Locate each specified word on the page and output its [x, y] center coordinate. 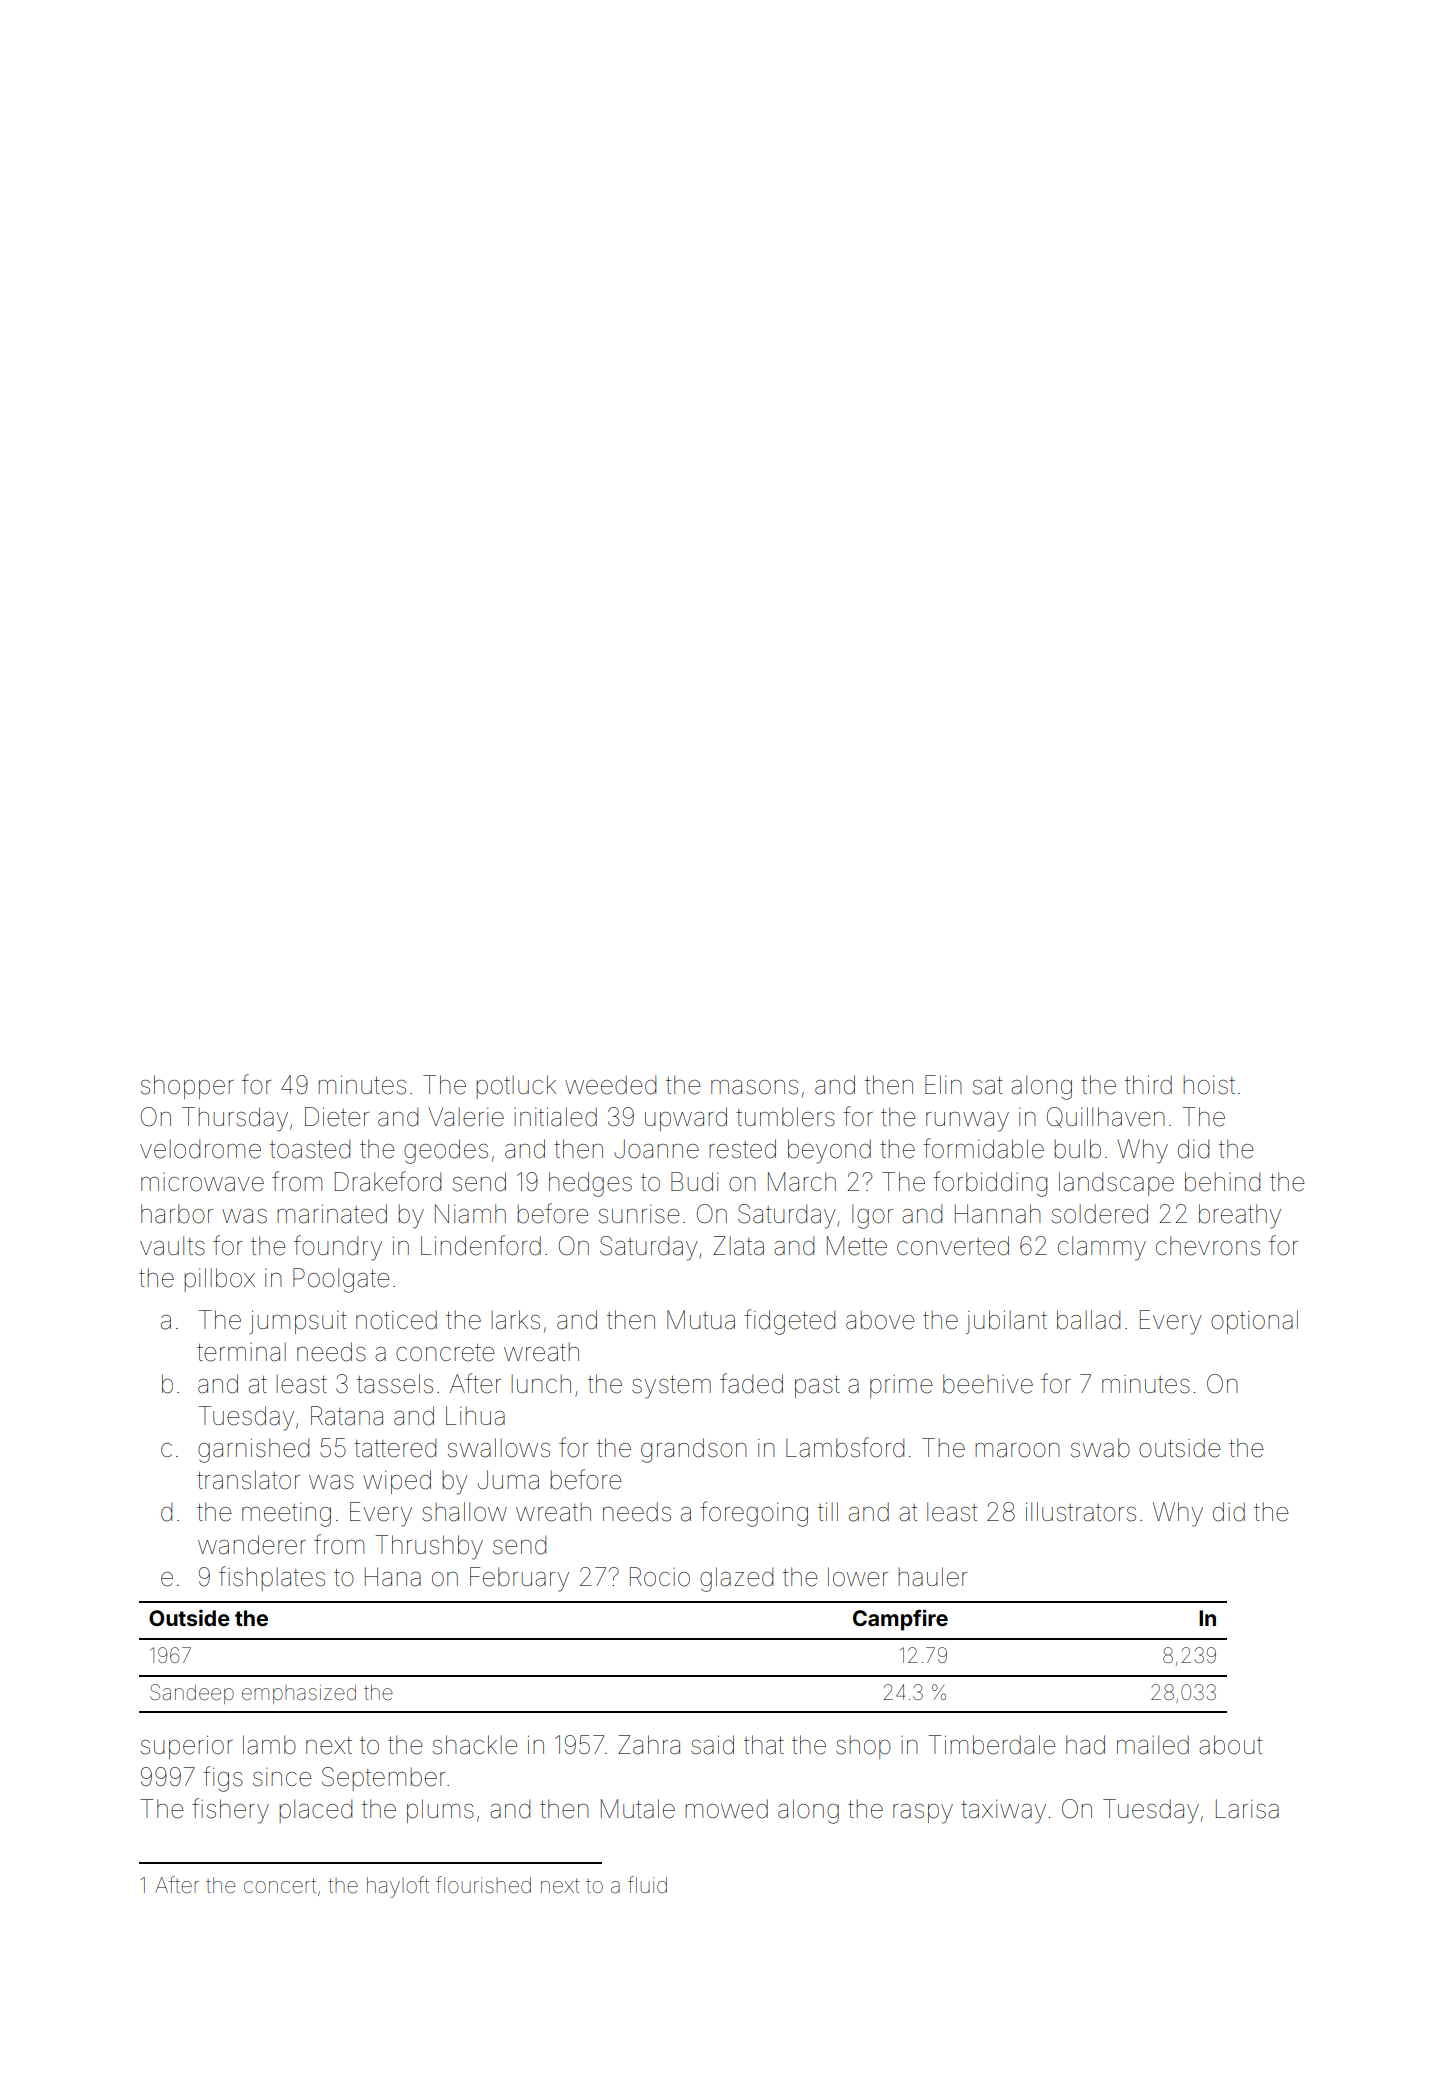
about [1230, 1745]
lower [858, 1577]
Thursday [235, 1119]
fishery [230, 1811]
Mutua [701, 1320]
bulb [1077, 1149]
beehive [988, 1384]
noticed [396, 1320]
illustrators [1081, 1512]
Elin [943, 1084]
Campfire [900, 1620]
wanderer [252, 1545]
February [519, 1579]
